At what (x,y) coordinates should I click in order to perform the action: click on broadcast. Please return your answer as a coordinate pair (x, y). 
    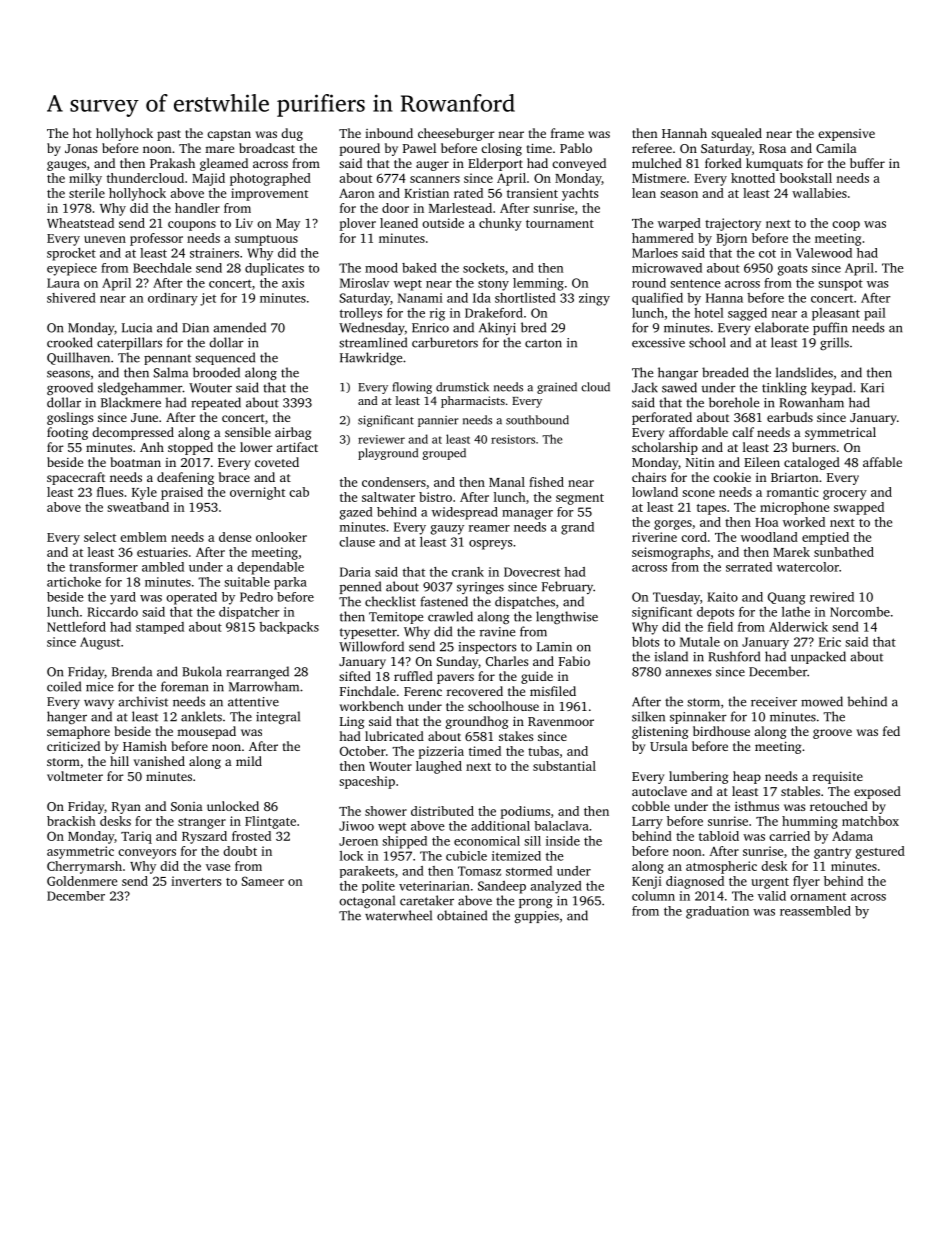
    Looking at the image, I should click on (267, 148).
